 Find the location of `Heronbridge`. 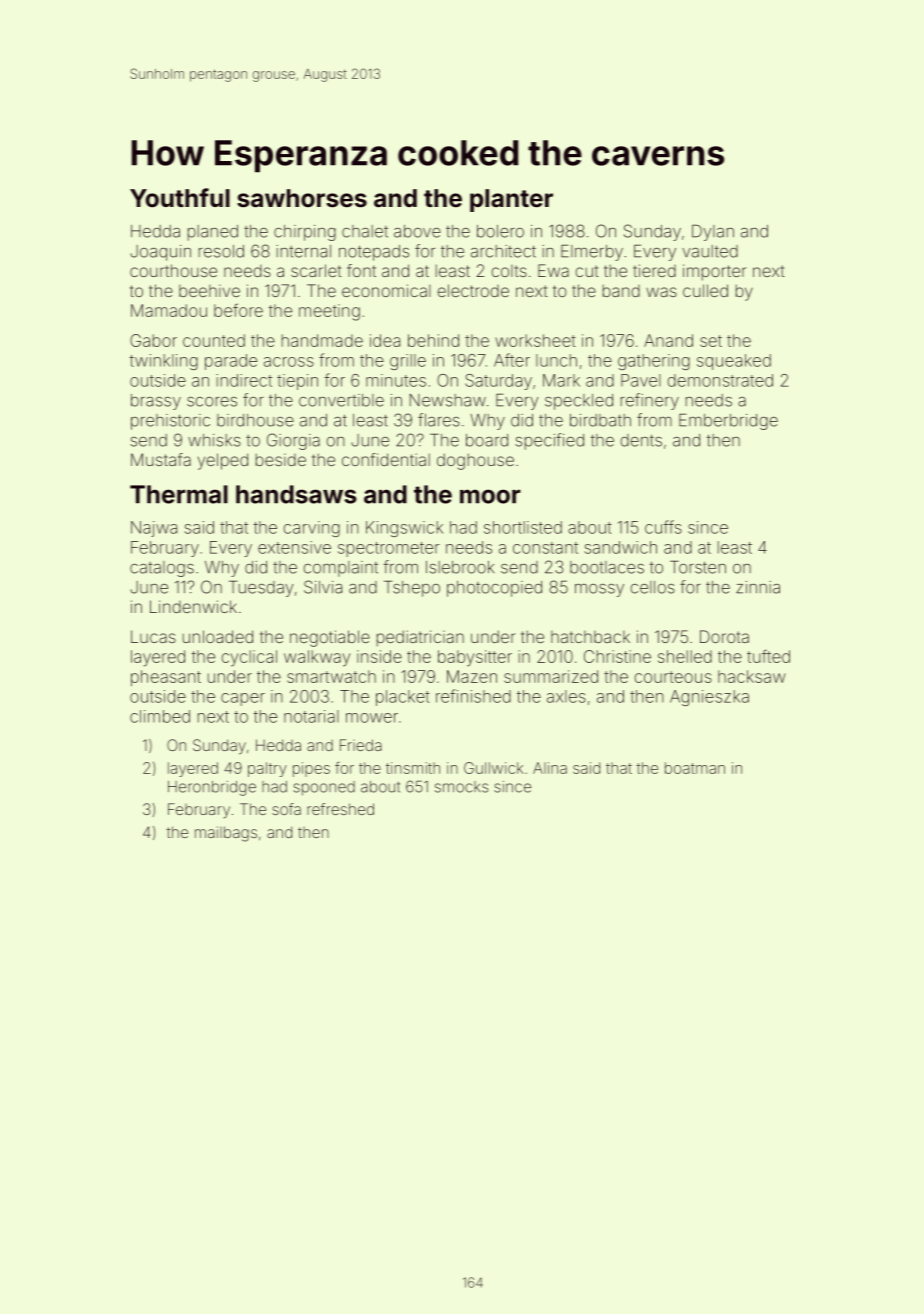

Heronbridge is located at coordinates (212, 788).
